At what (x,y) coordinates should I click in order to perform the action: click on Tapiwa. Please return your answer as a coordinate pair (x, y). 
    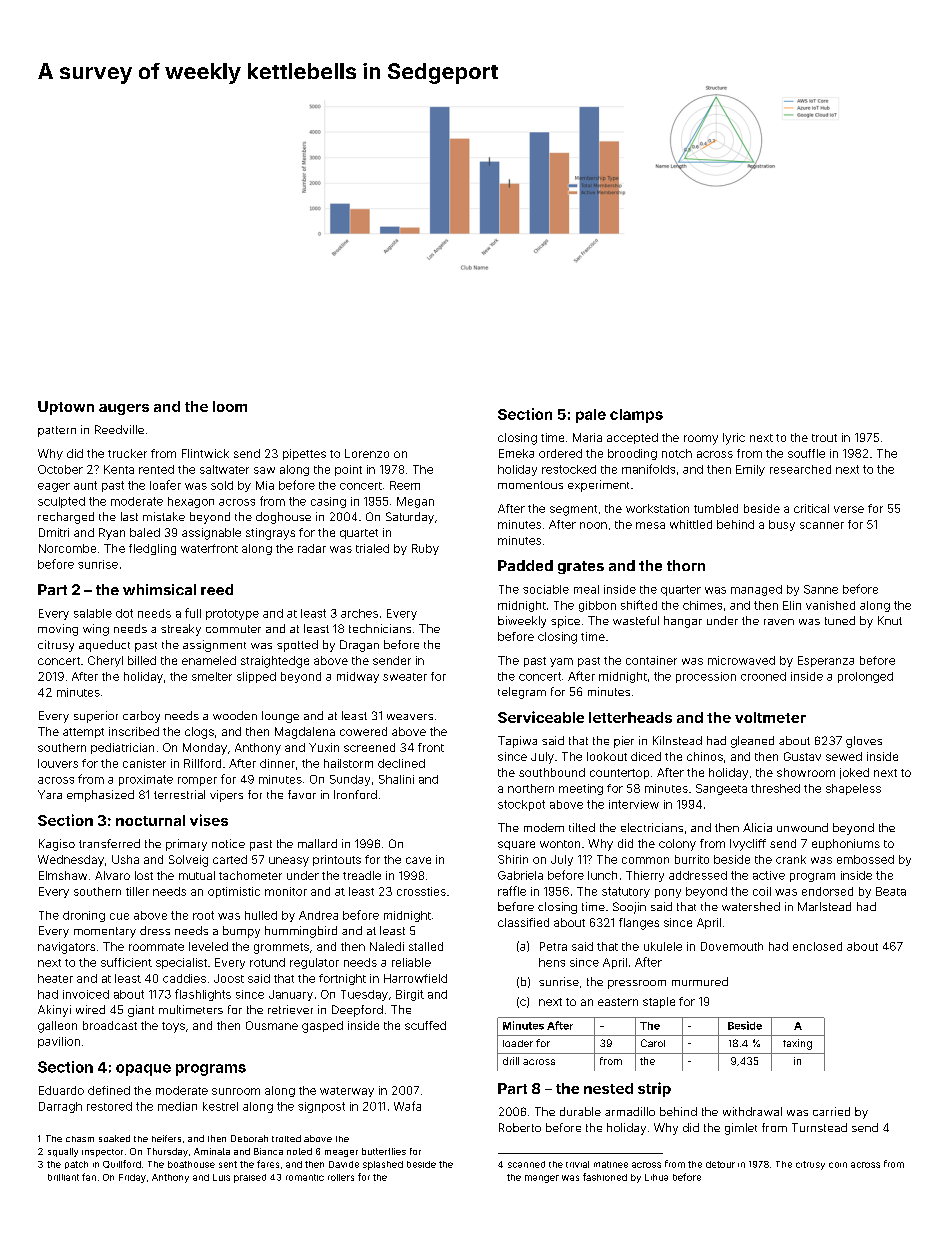
    Looking at the image, I should click on (517, 742).
